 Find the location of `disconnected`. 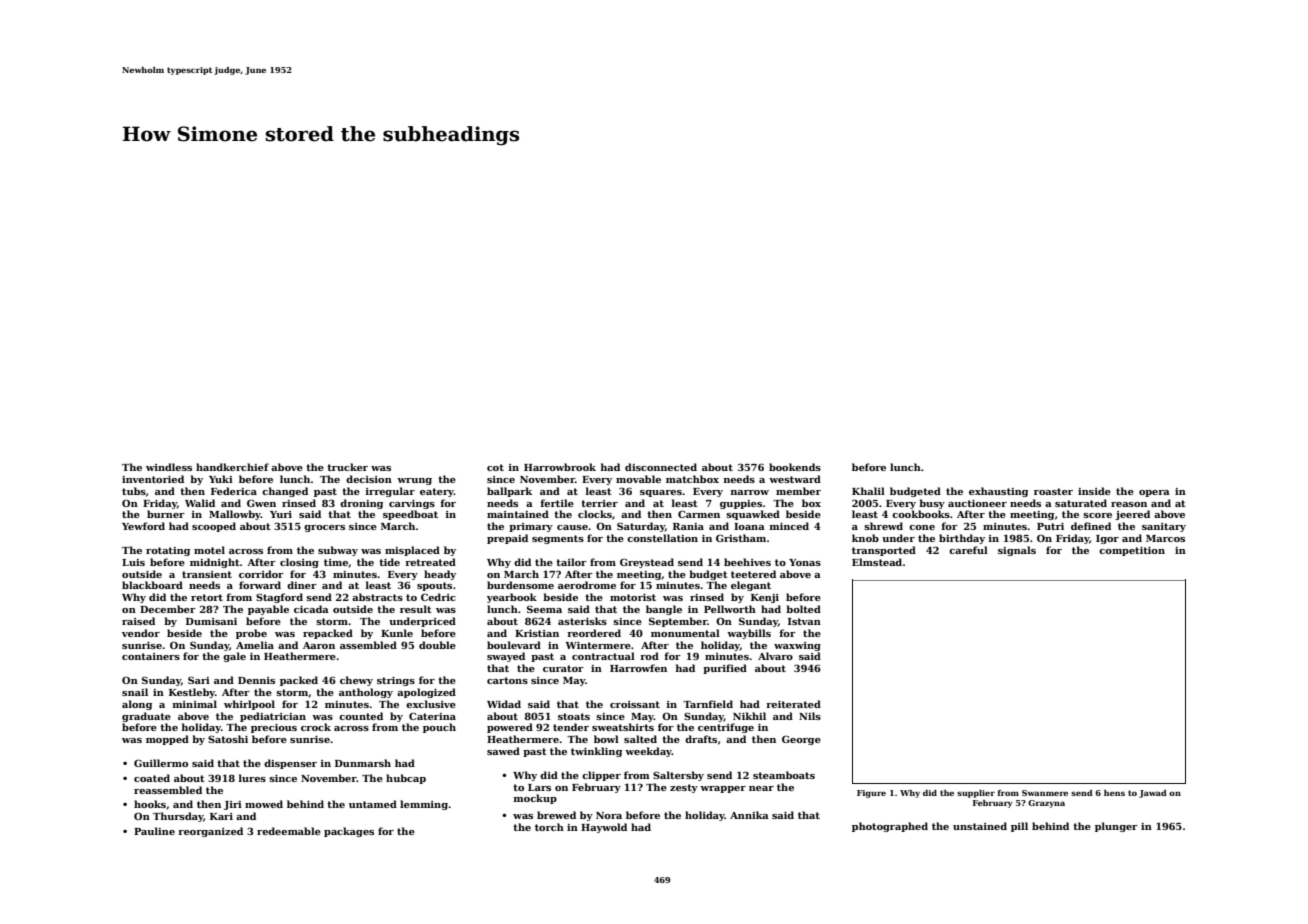

disconnected is located at coordinates (661, 467).
